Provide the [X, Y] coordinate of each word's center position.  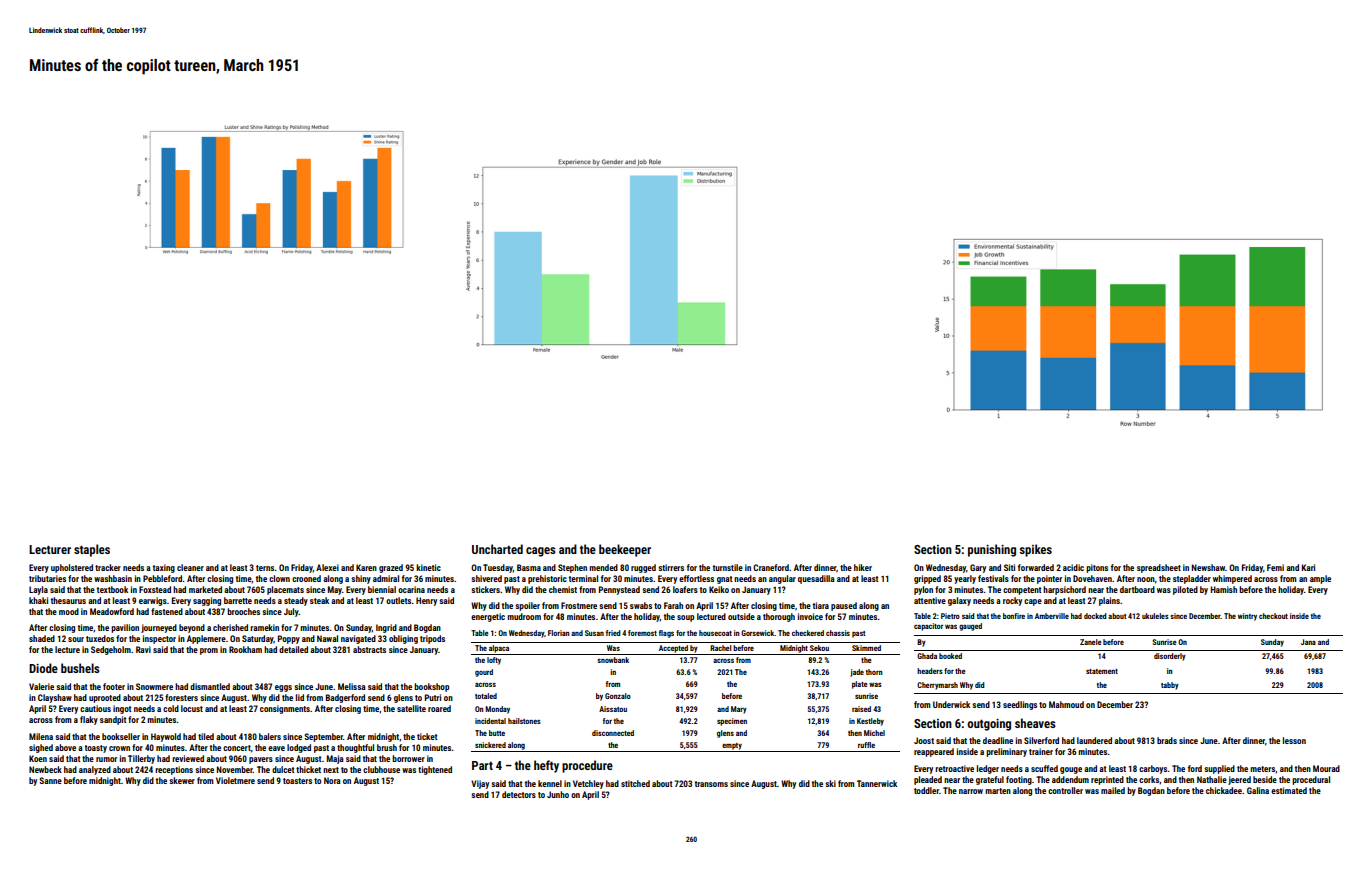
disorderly [1170, 657]
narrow [971, 791]
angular [782, 579]
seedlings [1020, 705]
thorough [779, 617]
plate [860, 685]
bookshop [431, 687]
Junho [558, 794]
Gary [978, 568]
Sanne [50, 780]
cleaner [190, 567]
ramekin [264, 627]
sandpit [113, 720]
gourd [484, 673]
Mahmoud [1066, 704]
